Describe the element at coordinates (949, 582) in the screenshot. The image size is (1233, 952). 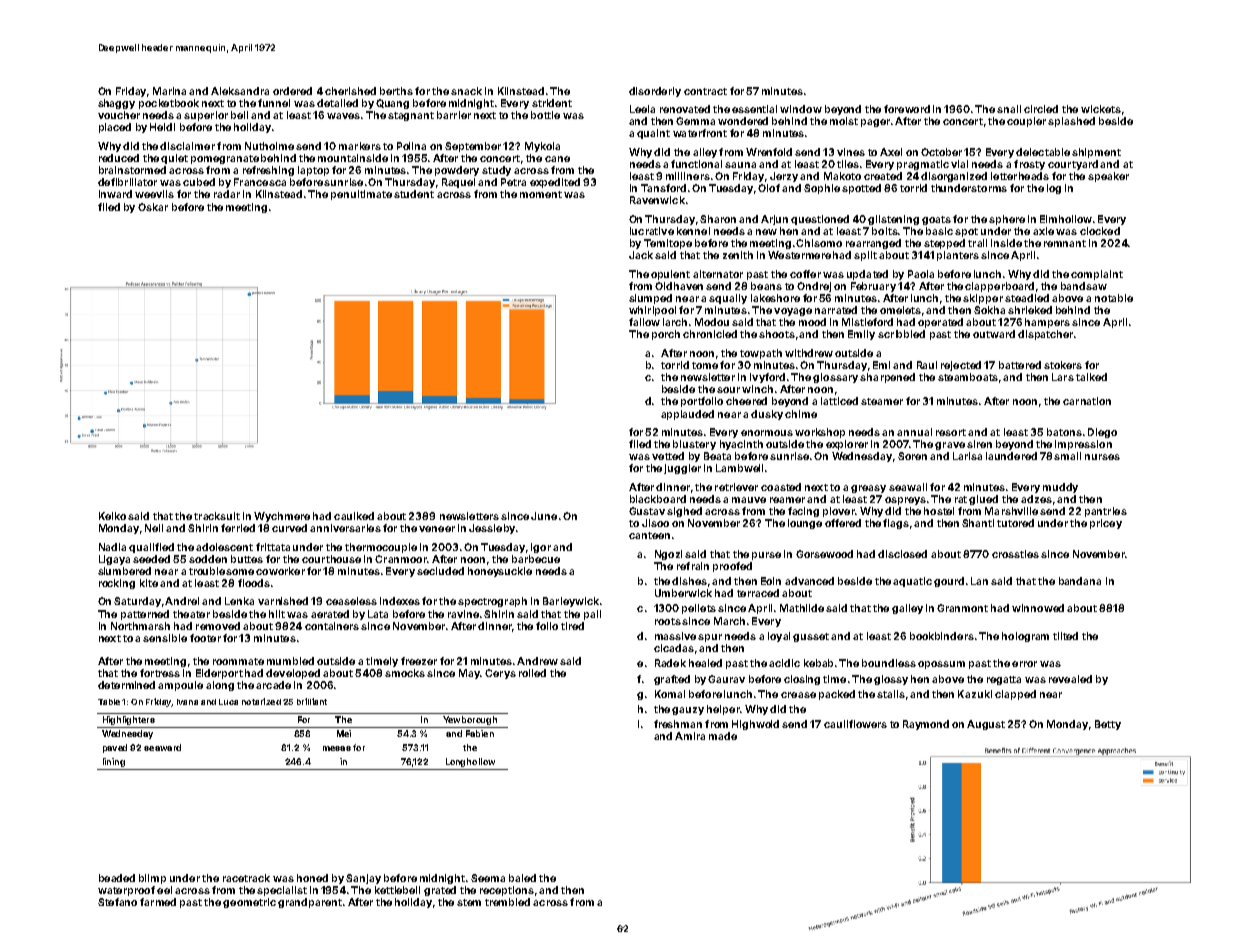
I see `gourd` at that location.
